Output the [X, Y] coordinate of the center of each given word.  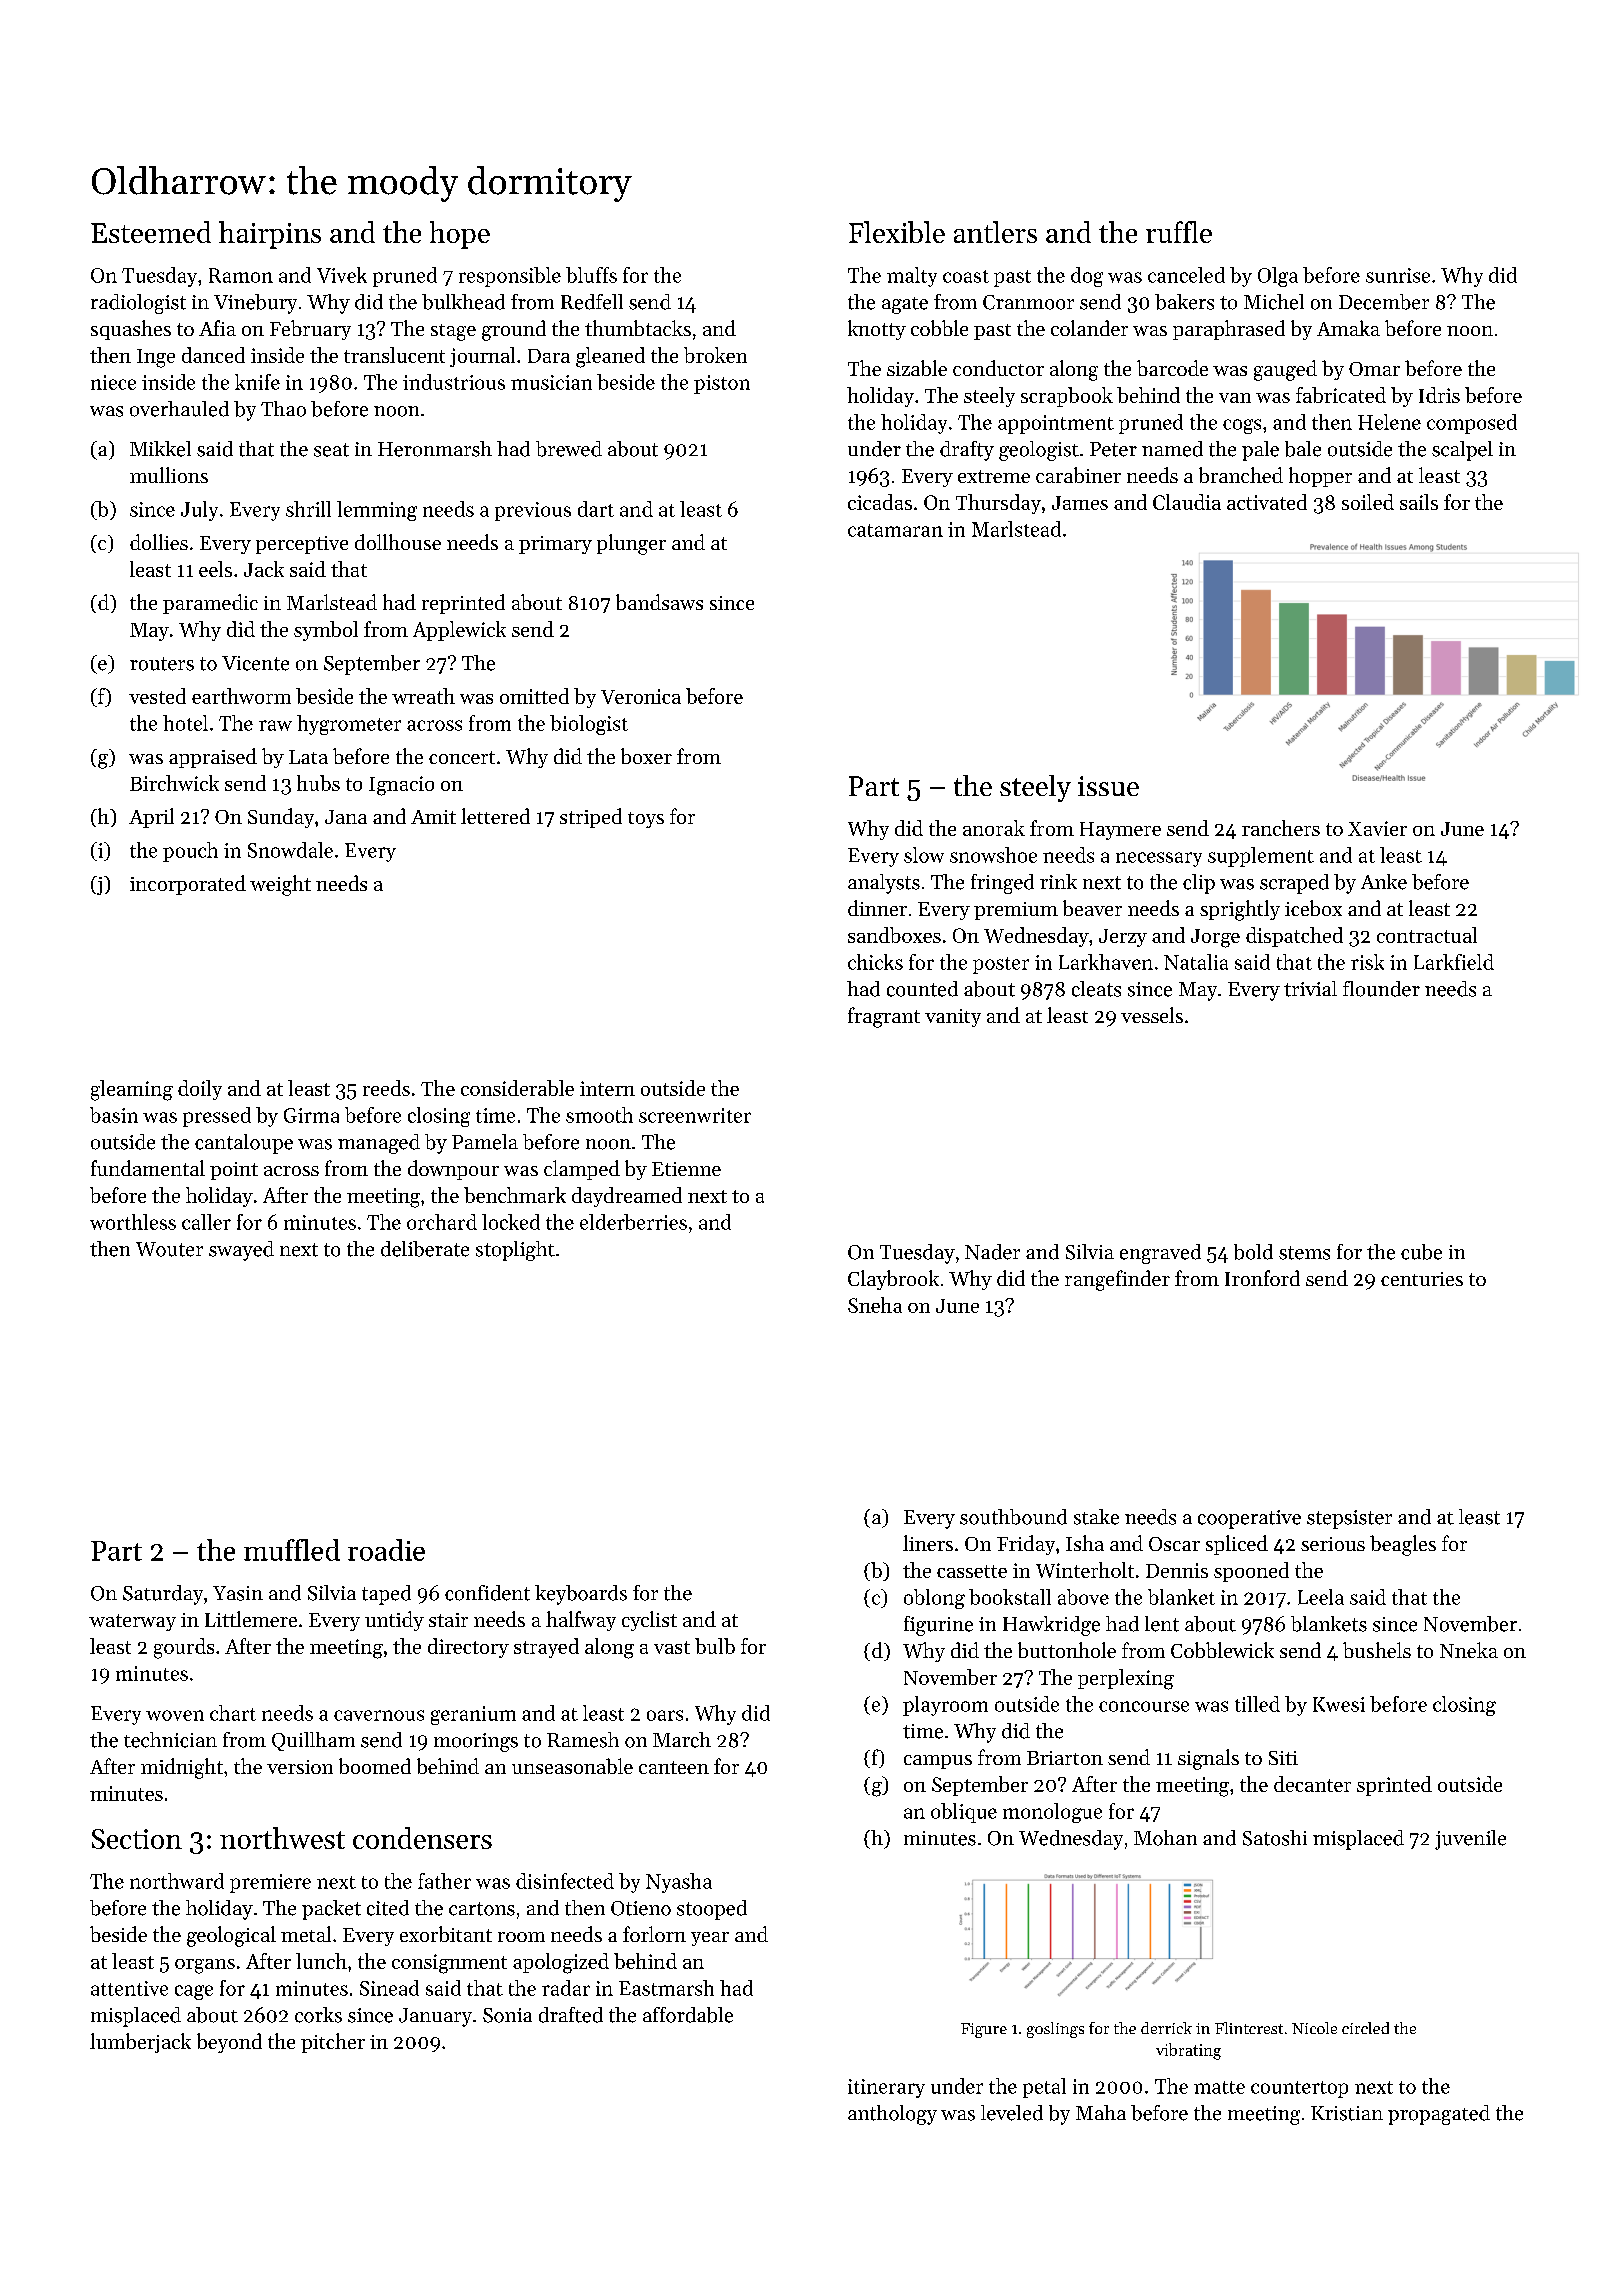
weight [280, 885]
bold [1253, 1252]
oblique [964, 1813]
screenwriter [695, 1115]
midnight [182, 1768]
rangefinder [1117, 1280]
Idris [1439, 395]
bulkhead [463, 302]
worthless [133, 1222]
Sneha [875, 1305]
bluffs [591, 275]
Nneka [1469, 1650]
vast [672, 1647]
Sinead [389, 1988]
